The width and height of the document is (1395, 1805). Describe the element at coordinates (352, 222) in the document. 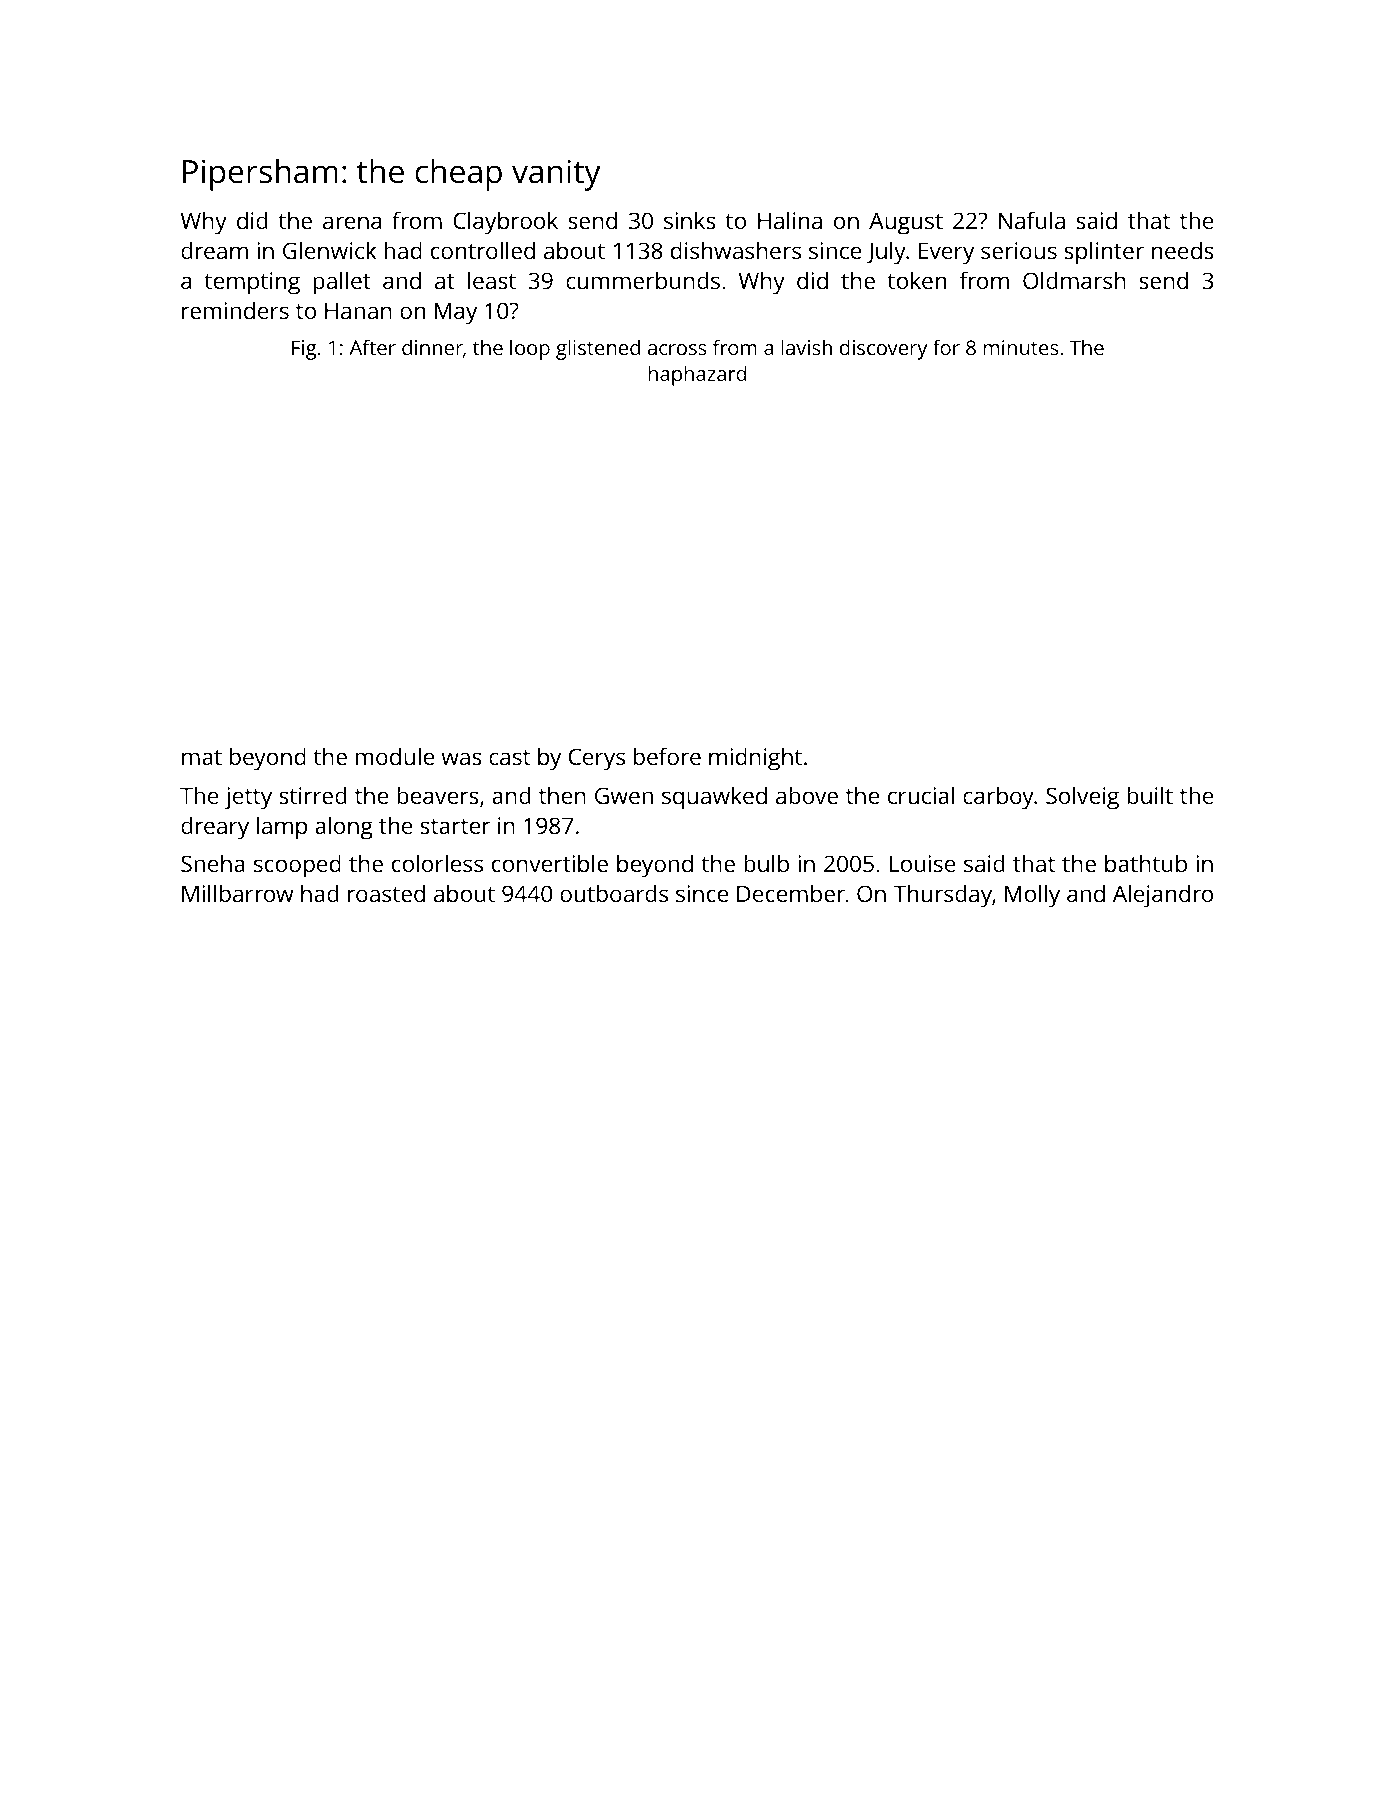

I see `arena` at that location.
